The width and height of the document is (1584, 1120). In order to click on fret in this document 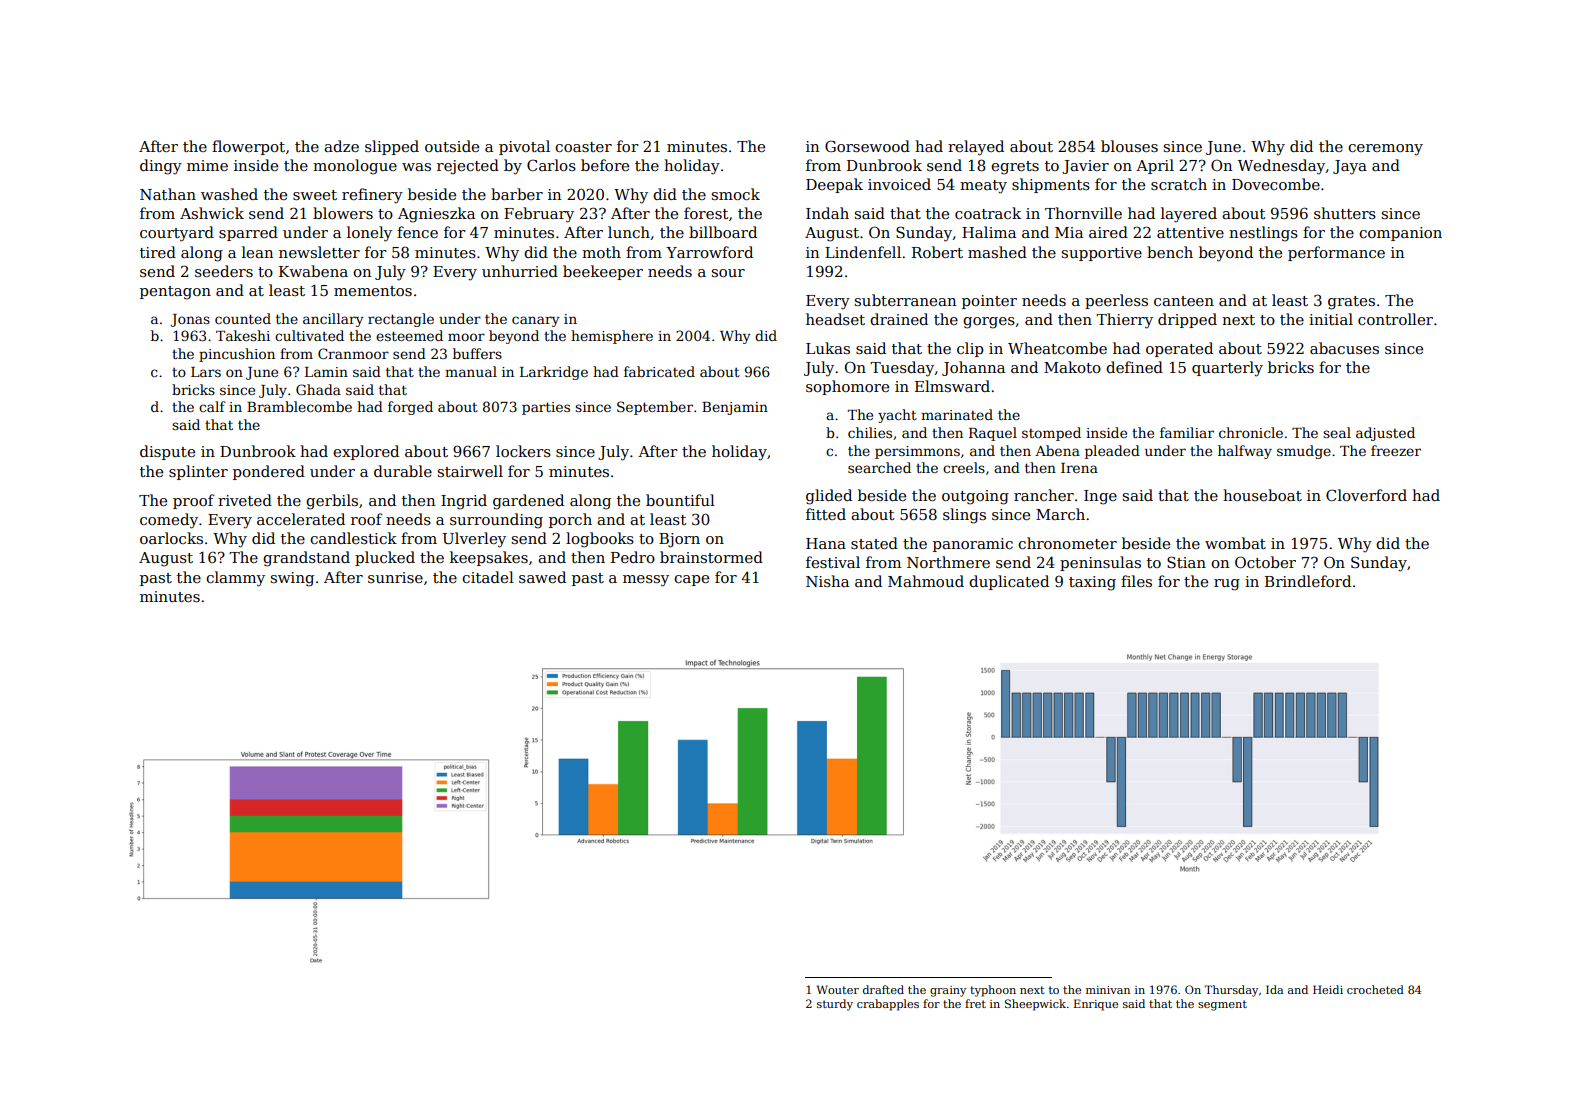, I will do `click(975, 1003)`.
